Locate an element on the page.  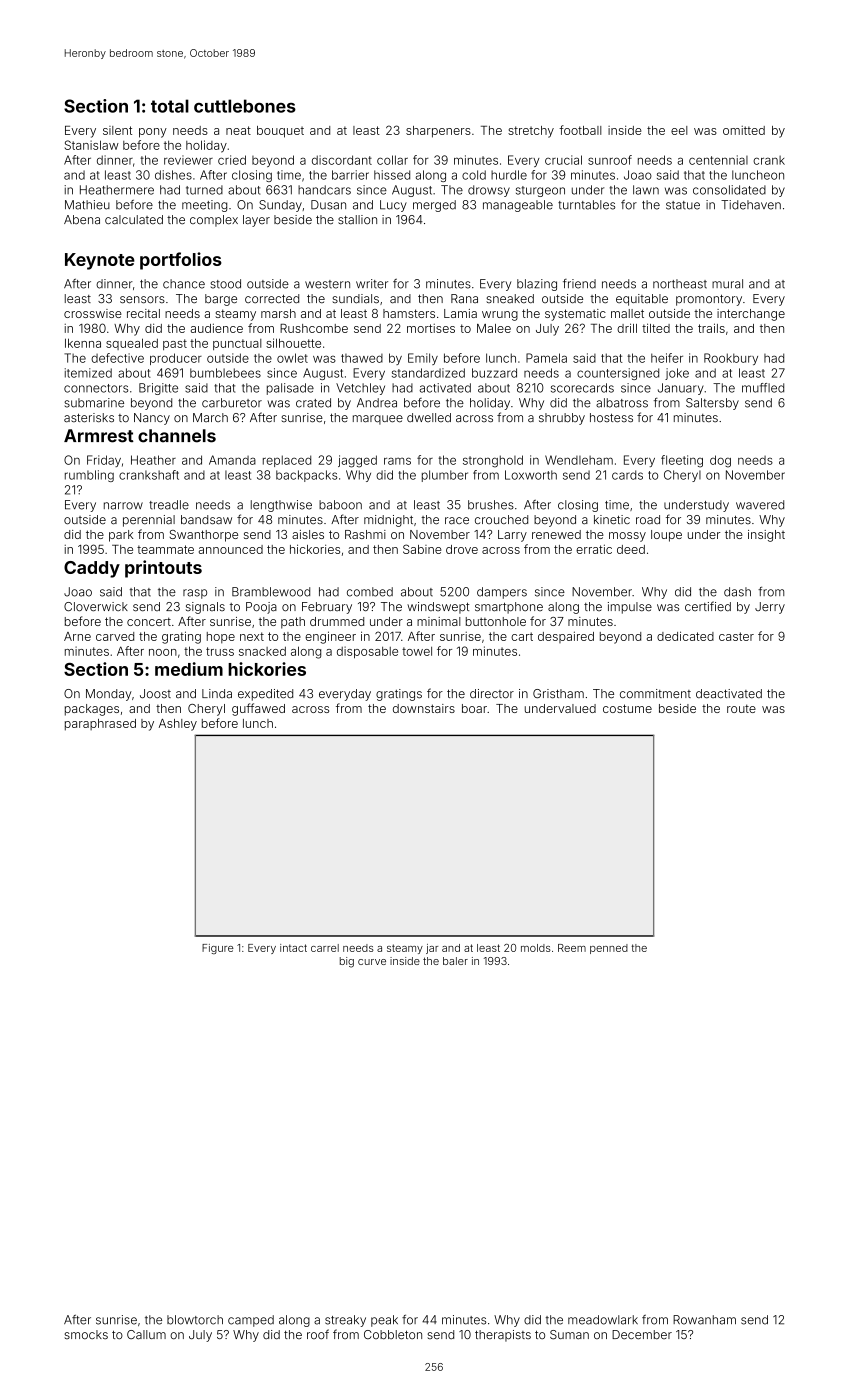
smocks is located at coordinates (86, 1335).
